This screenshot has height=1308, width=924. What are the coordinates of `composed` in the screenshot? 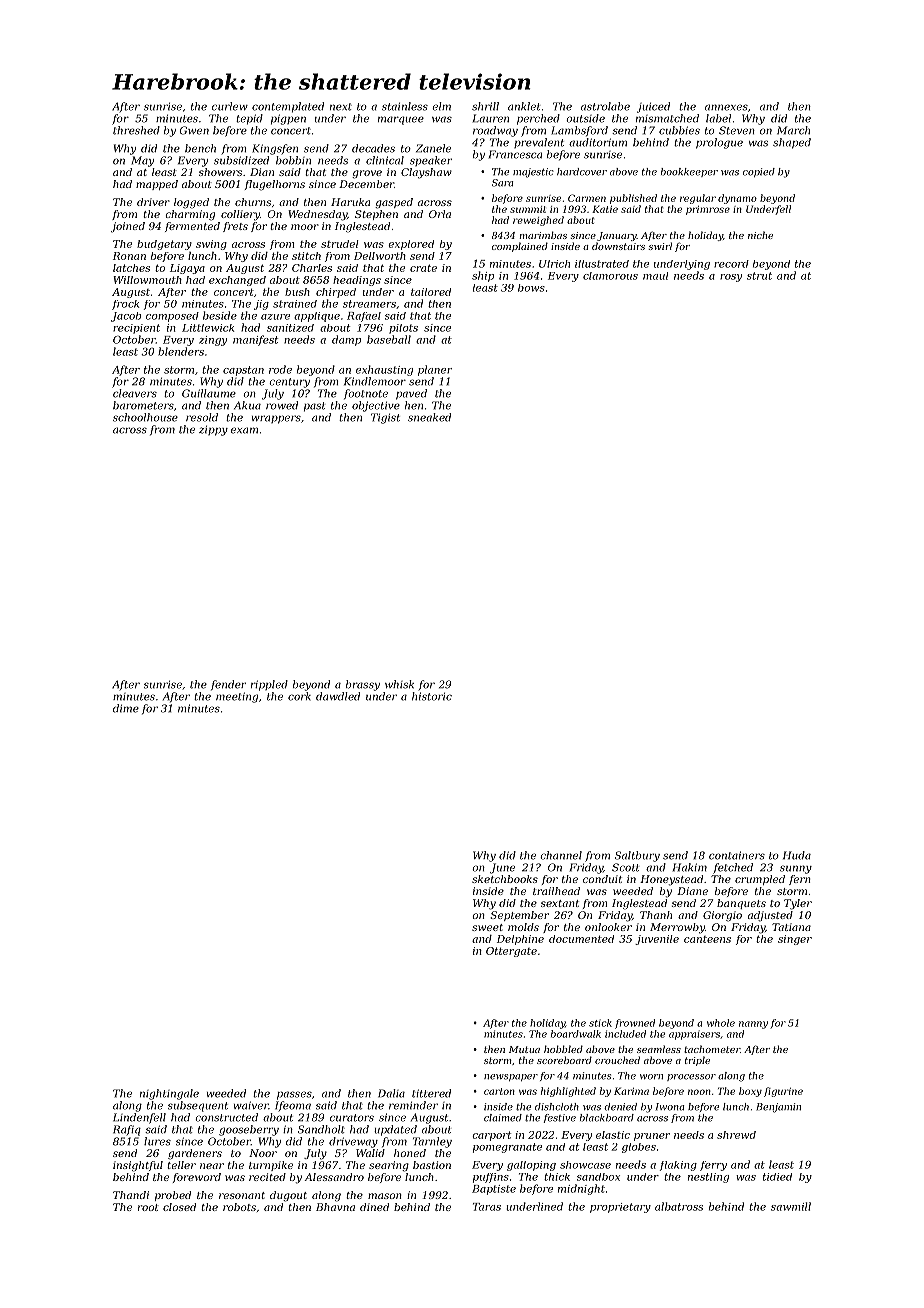 It's located at (172, 317).
